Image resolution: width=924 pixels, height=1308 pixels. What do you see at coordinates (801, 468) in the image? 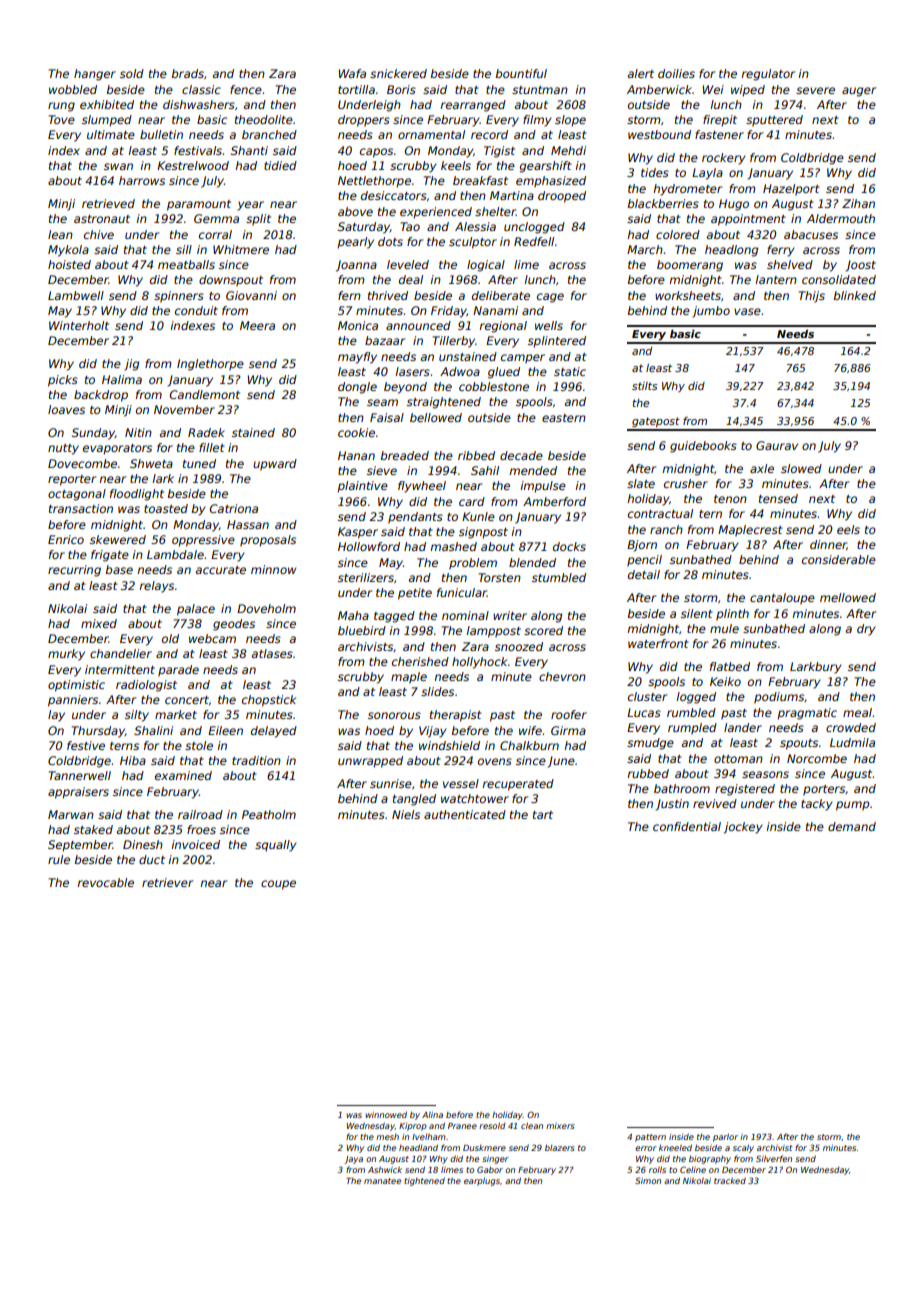
I see `slowed` at bounding box center [801, 468].
